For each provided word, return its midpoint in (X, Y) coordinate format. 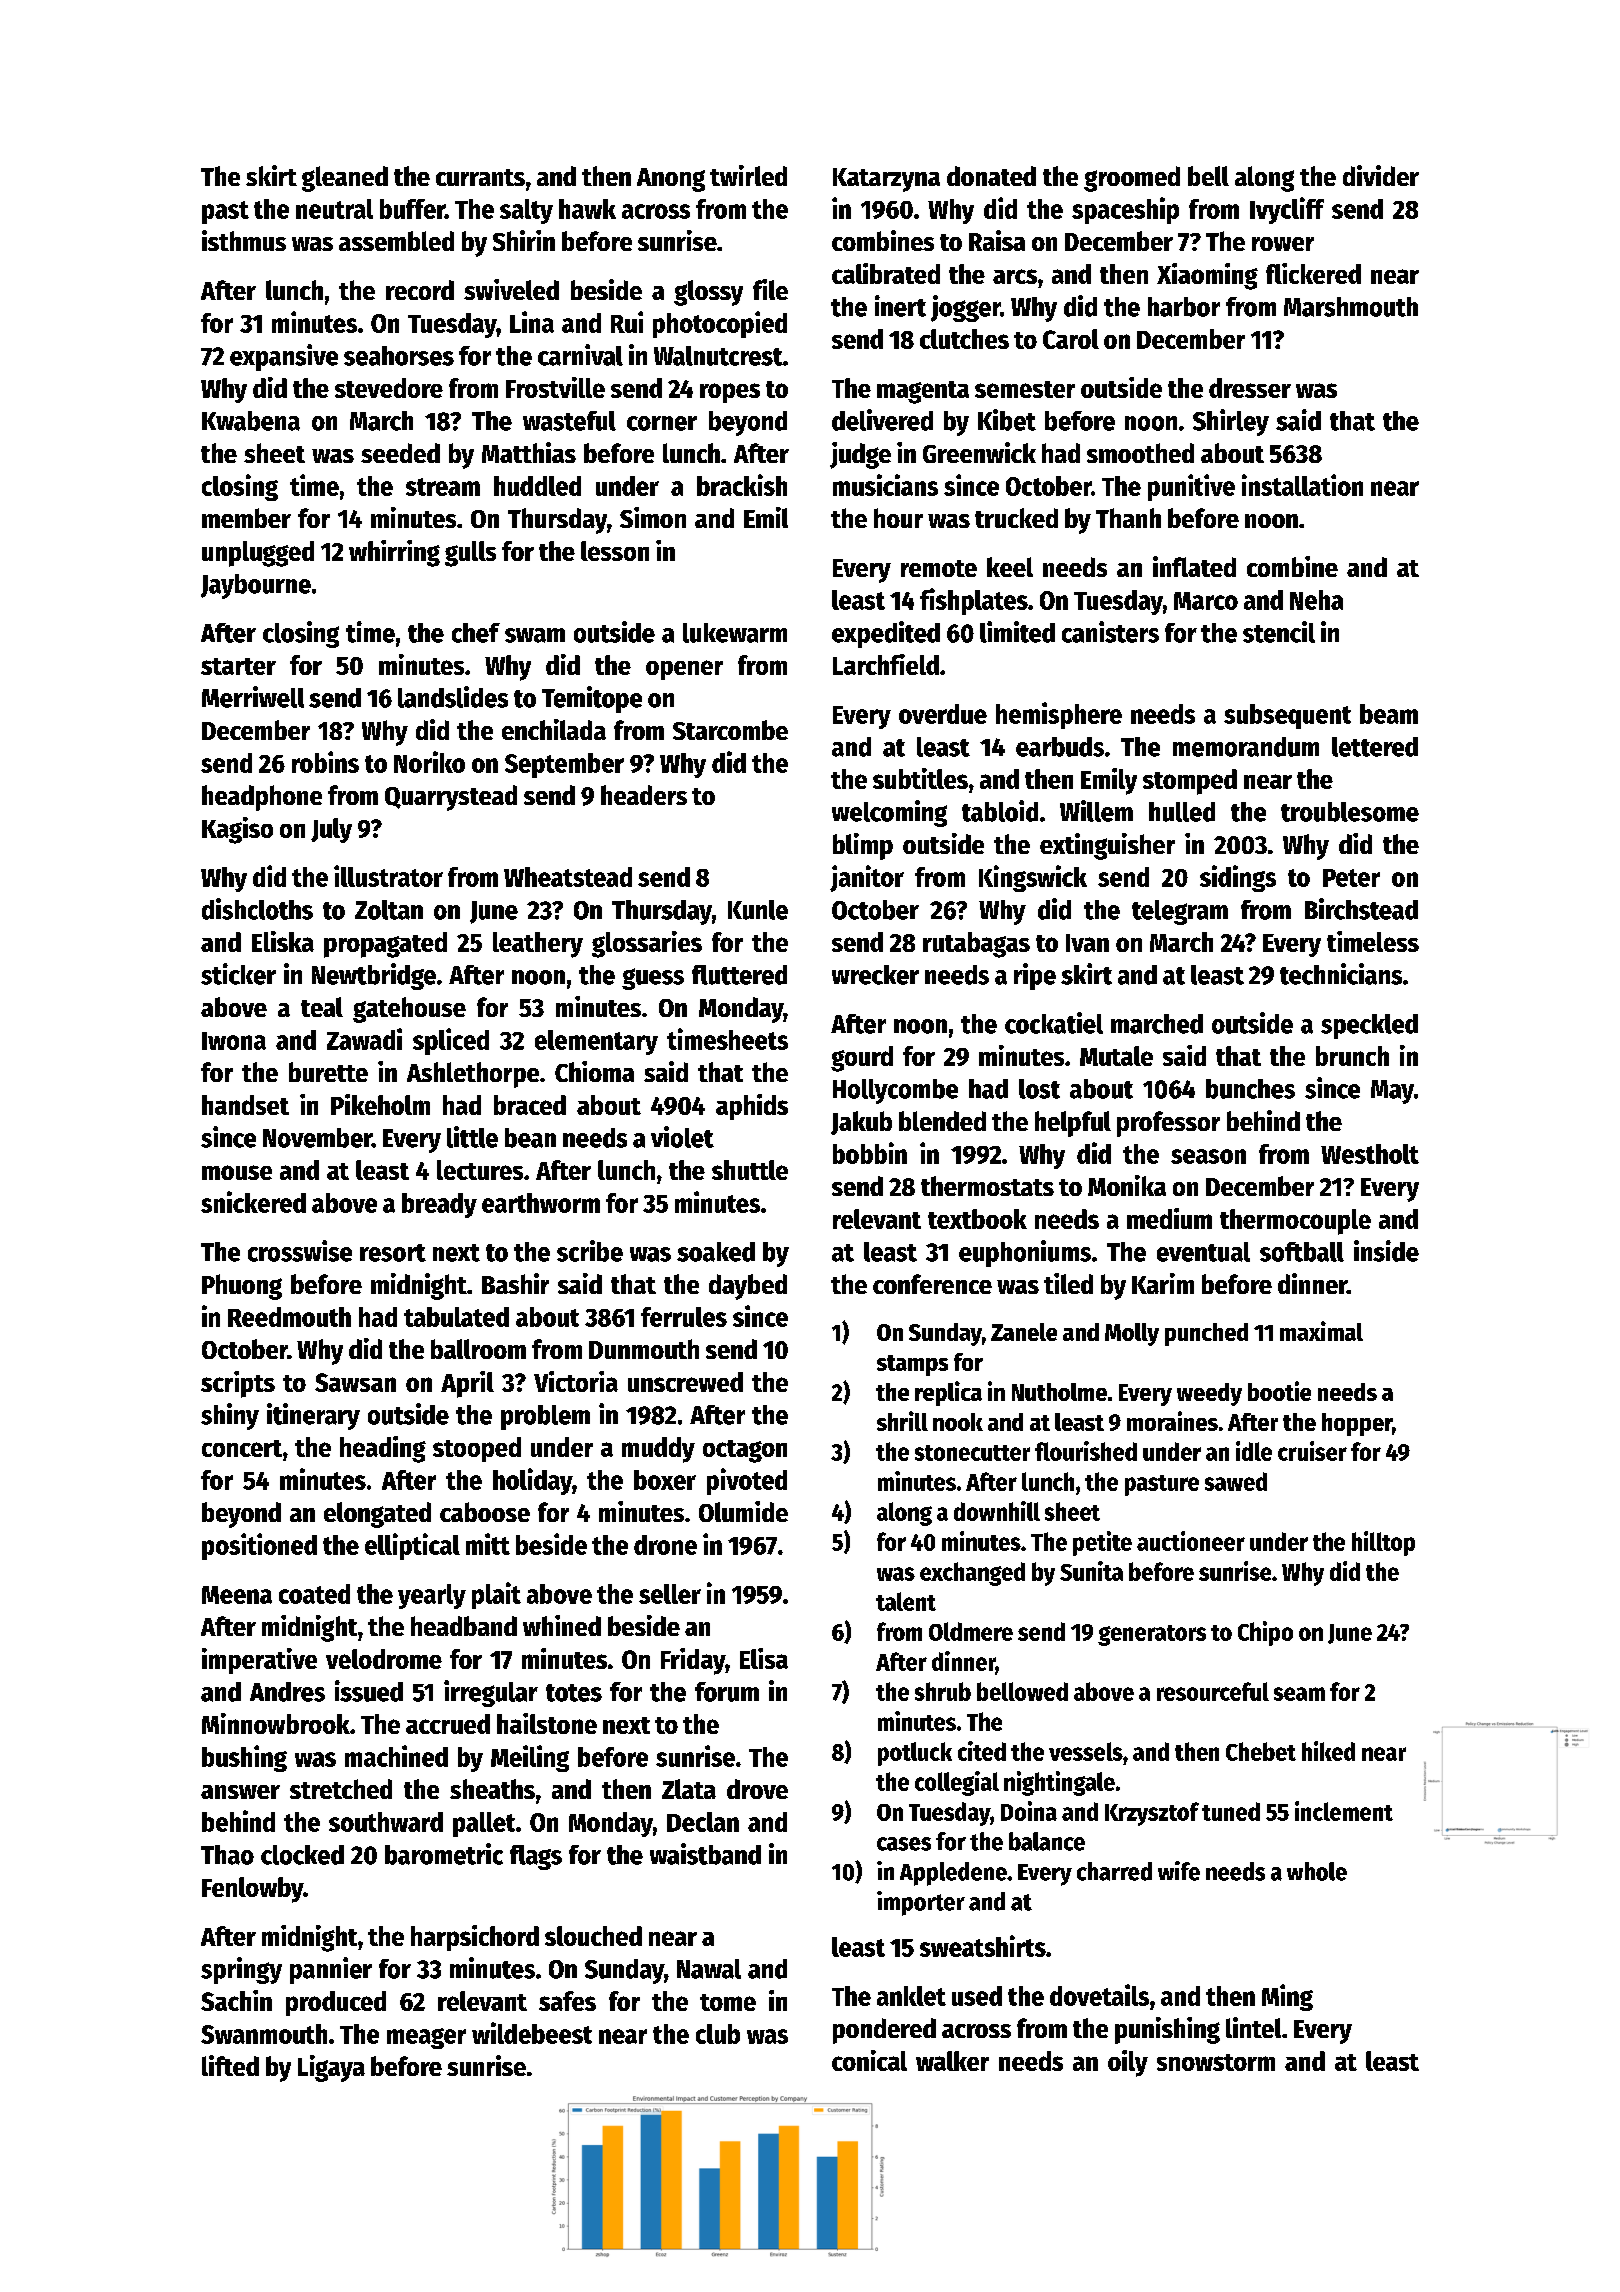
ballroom (478, 1349)
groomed (1132, 179)
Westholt (1370, 1154)
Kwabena (251, 421)
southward (386, 1822)
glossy (708, 293)
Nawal (709, 1969)
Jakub (861, 1123)
